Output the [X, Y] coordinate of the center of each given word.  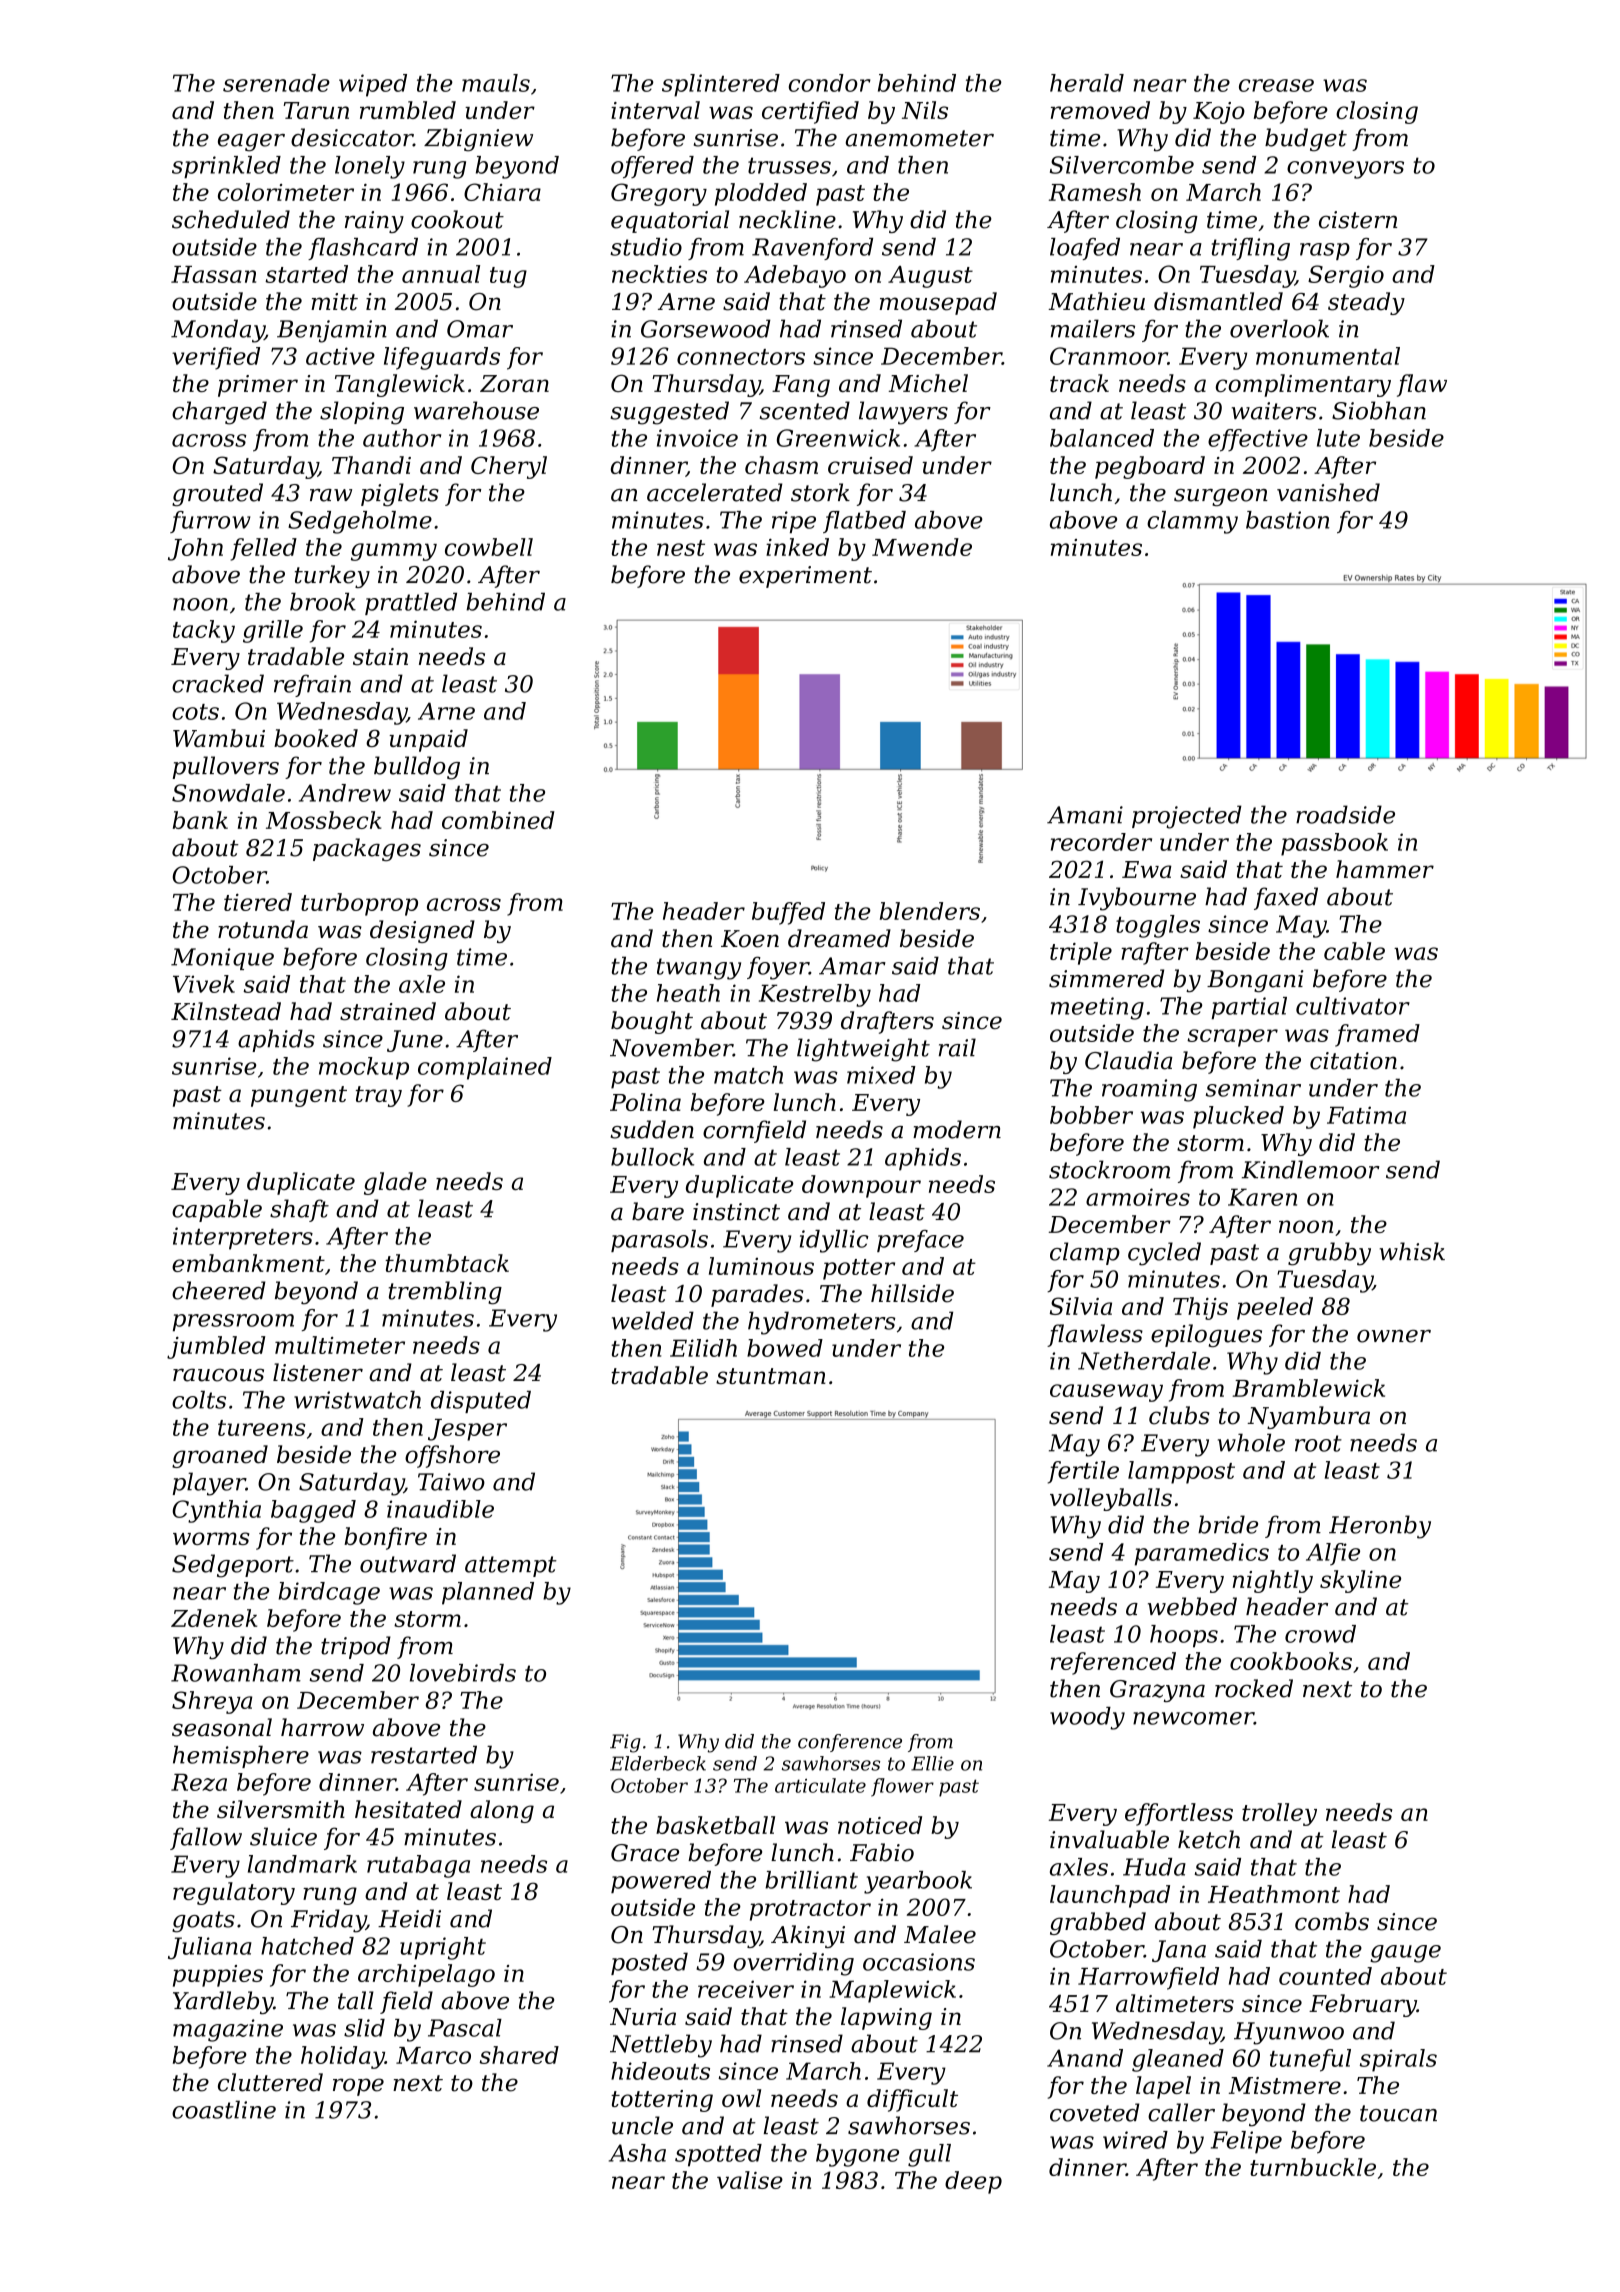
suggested [670, 413]
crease [1276, 85]
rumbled [408, 110]
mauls [496, 83]
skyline [1360, 1581]
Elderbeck [658, 1763]
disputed [481, 1402]
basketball [715, 1825]
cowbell [489, 547]
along [502, 1811]
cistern [1358, 220]
